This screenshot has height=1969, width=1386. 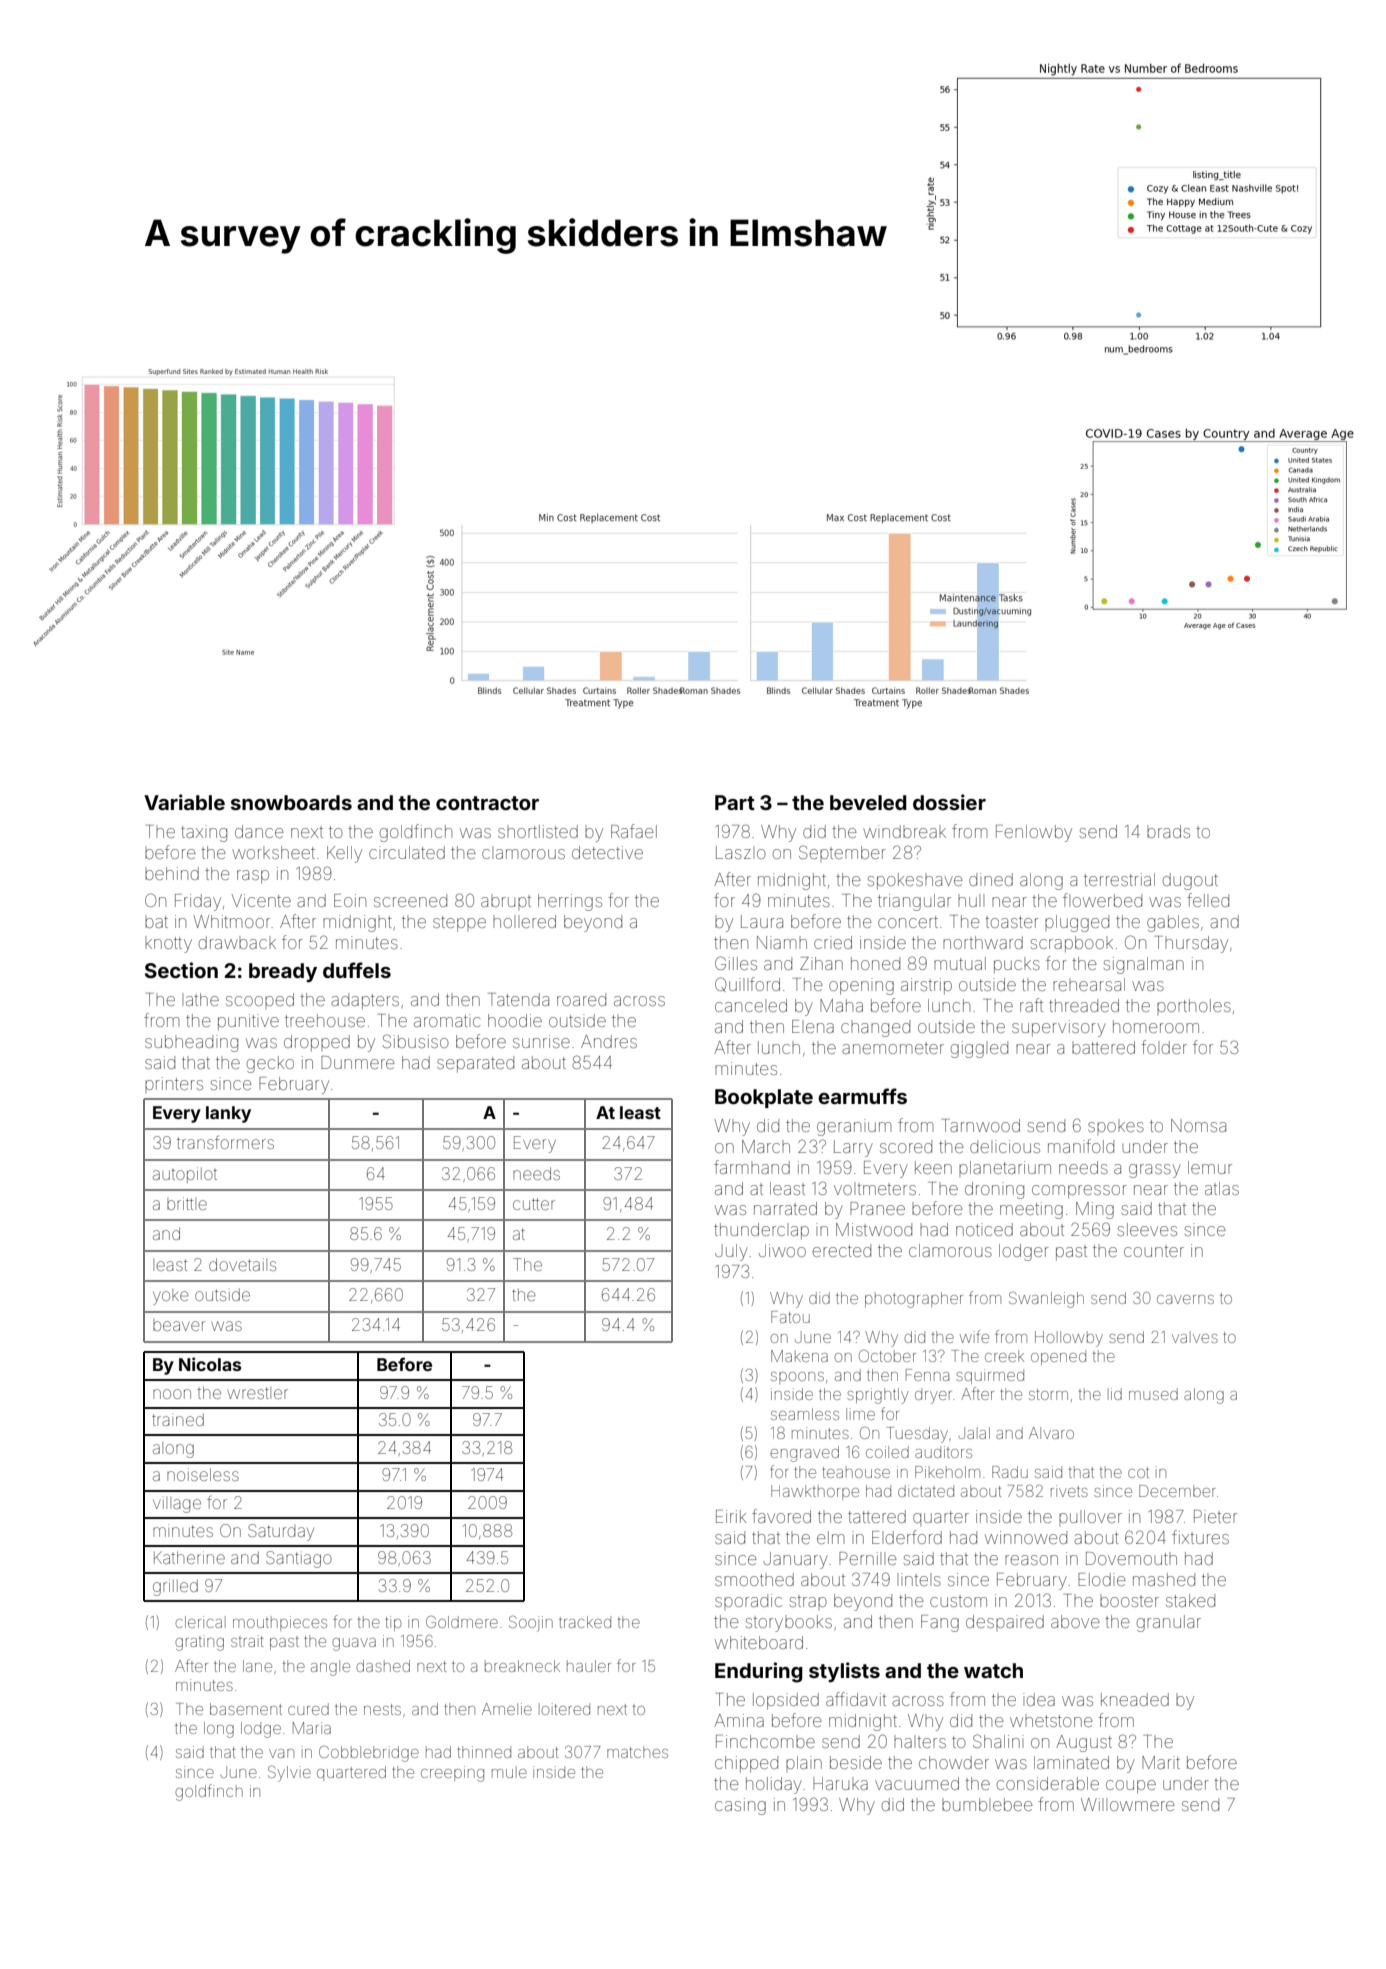 What do you see at coordinates (289, 1774) in the screenshot?
I see `Sylvie` at bounding box center [289, 1774].
